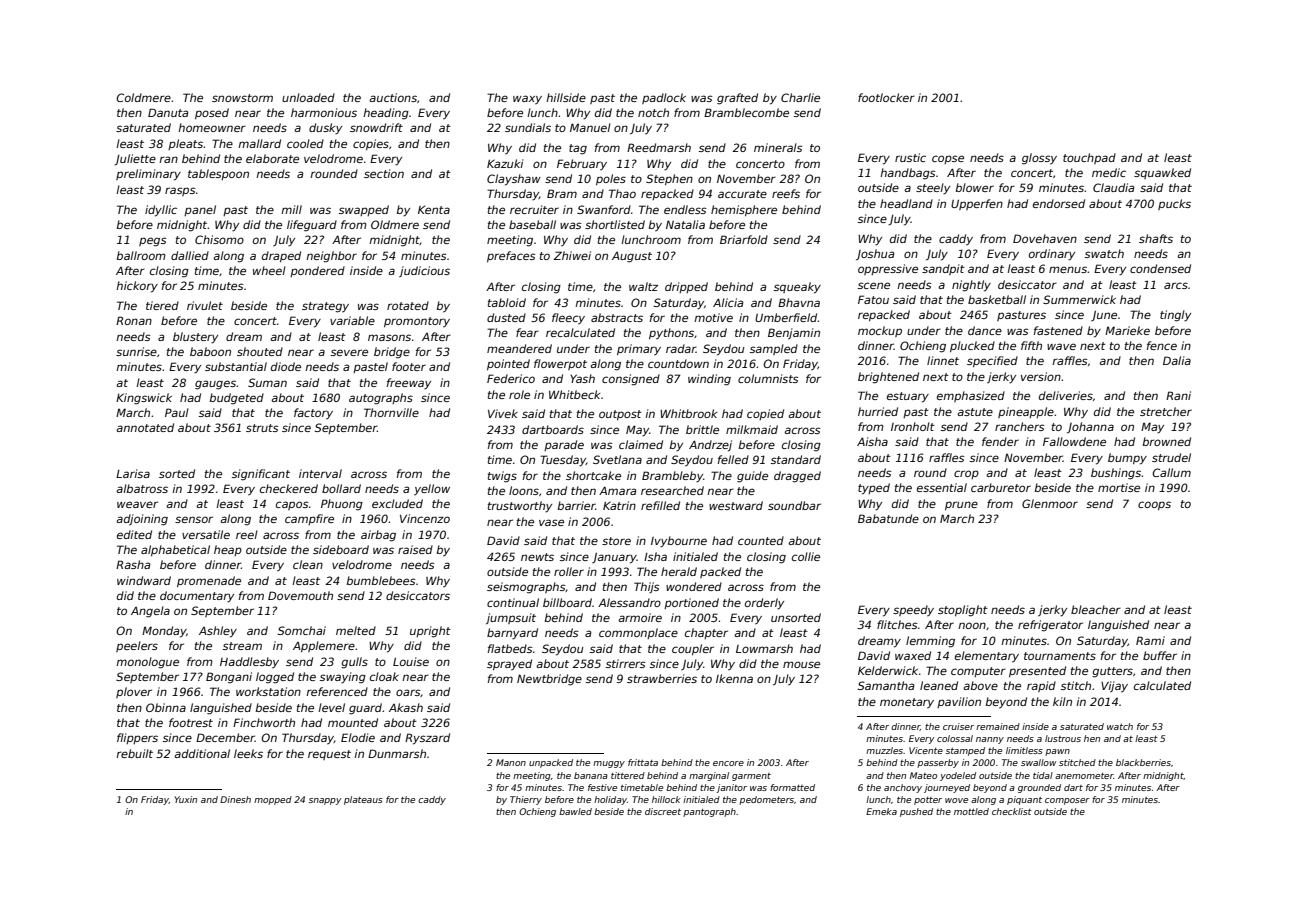  Describe the element at coordinates (948, 159) in the screenshot. I see `copse` at that location.
